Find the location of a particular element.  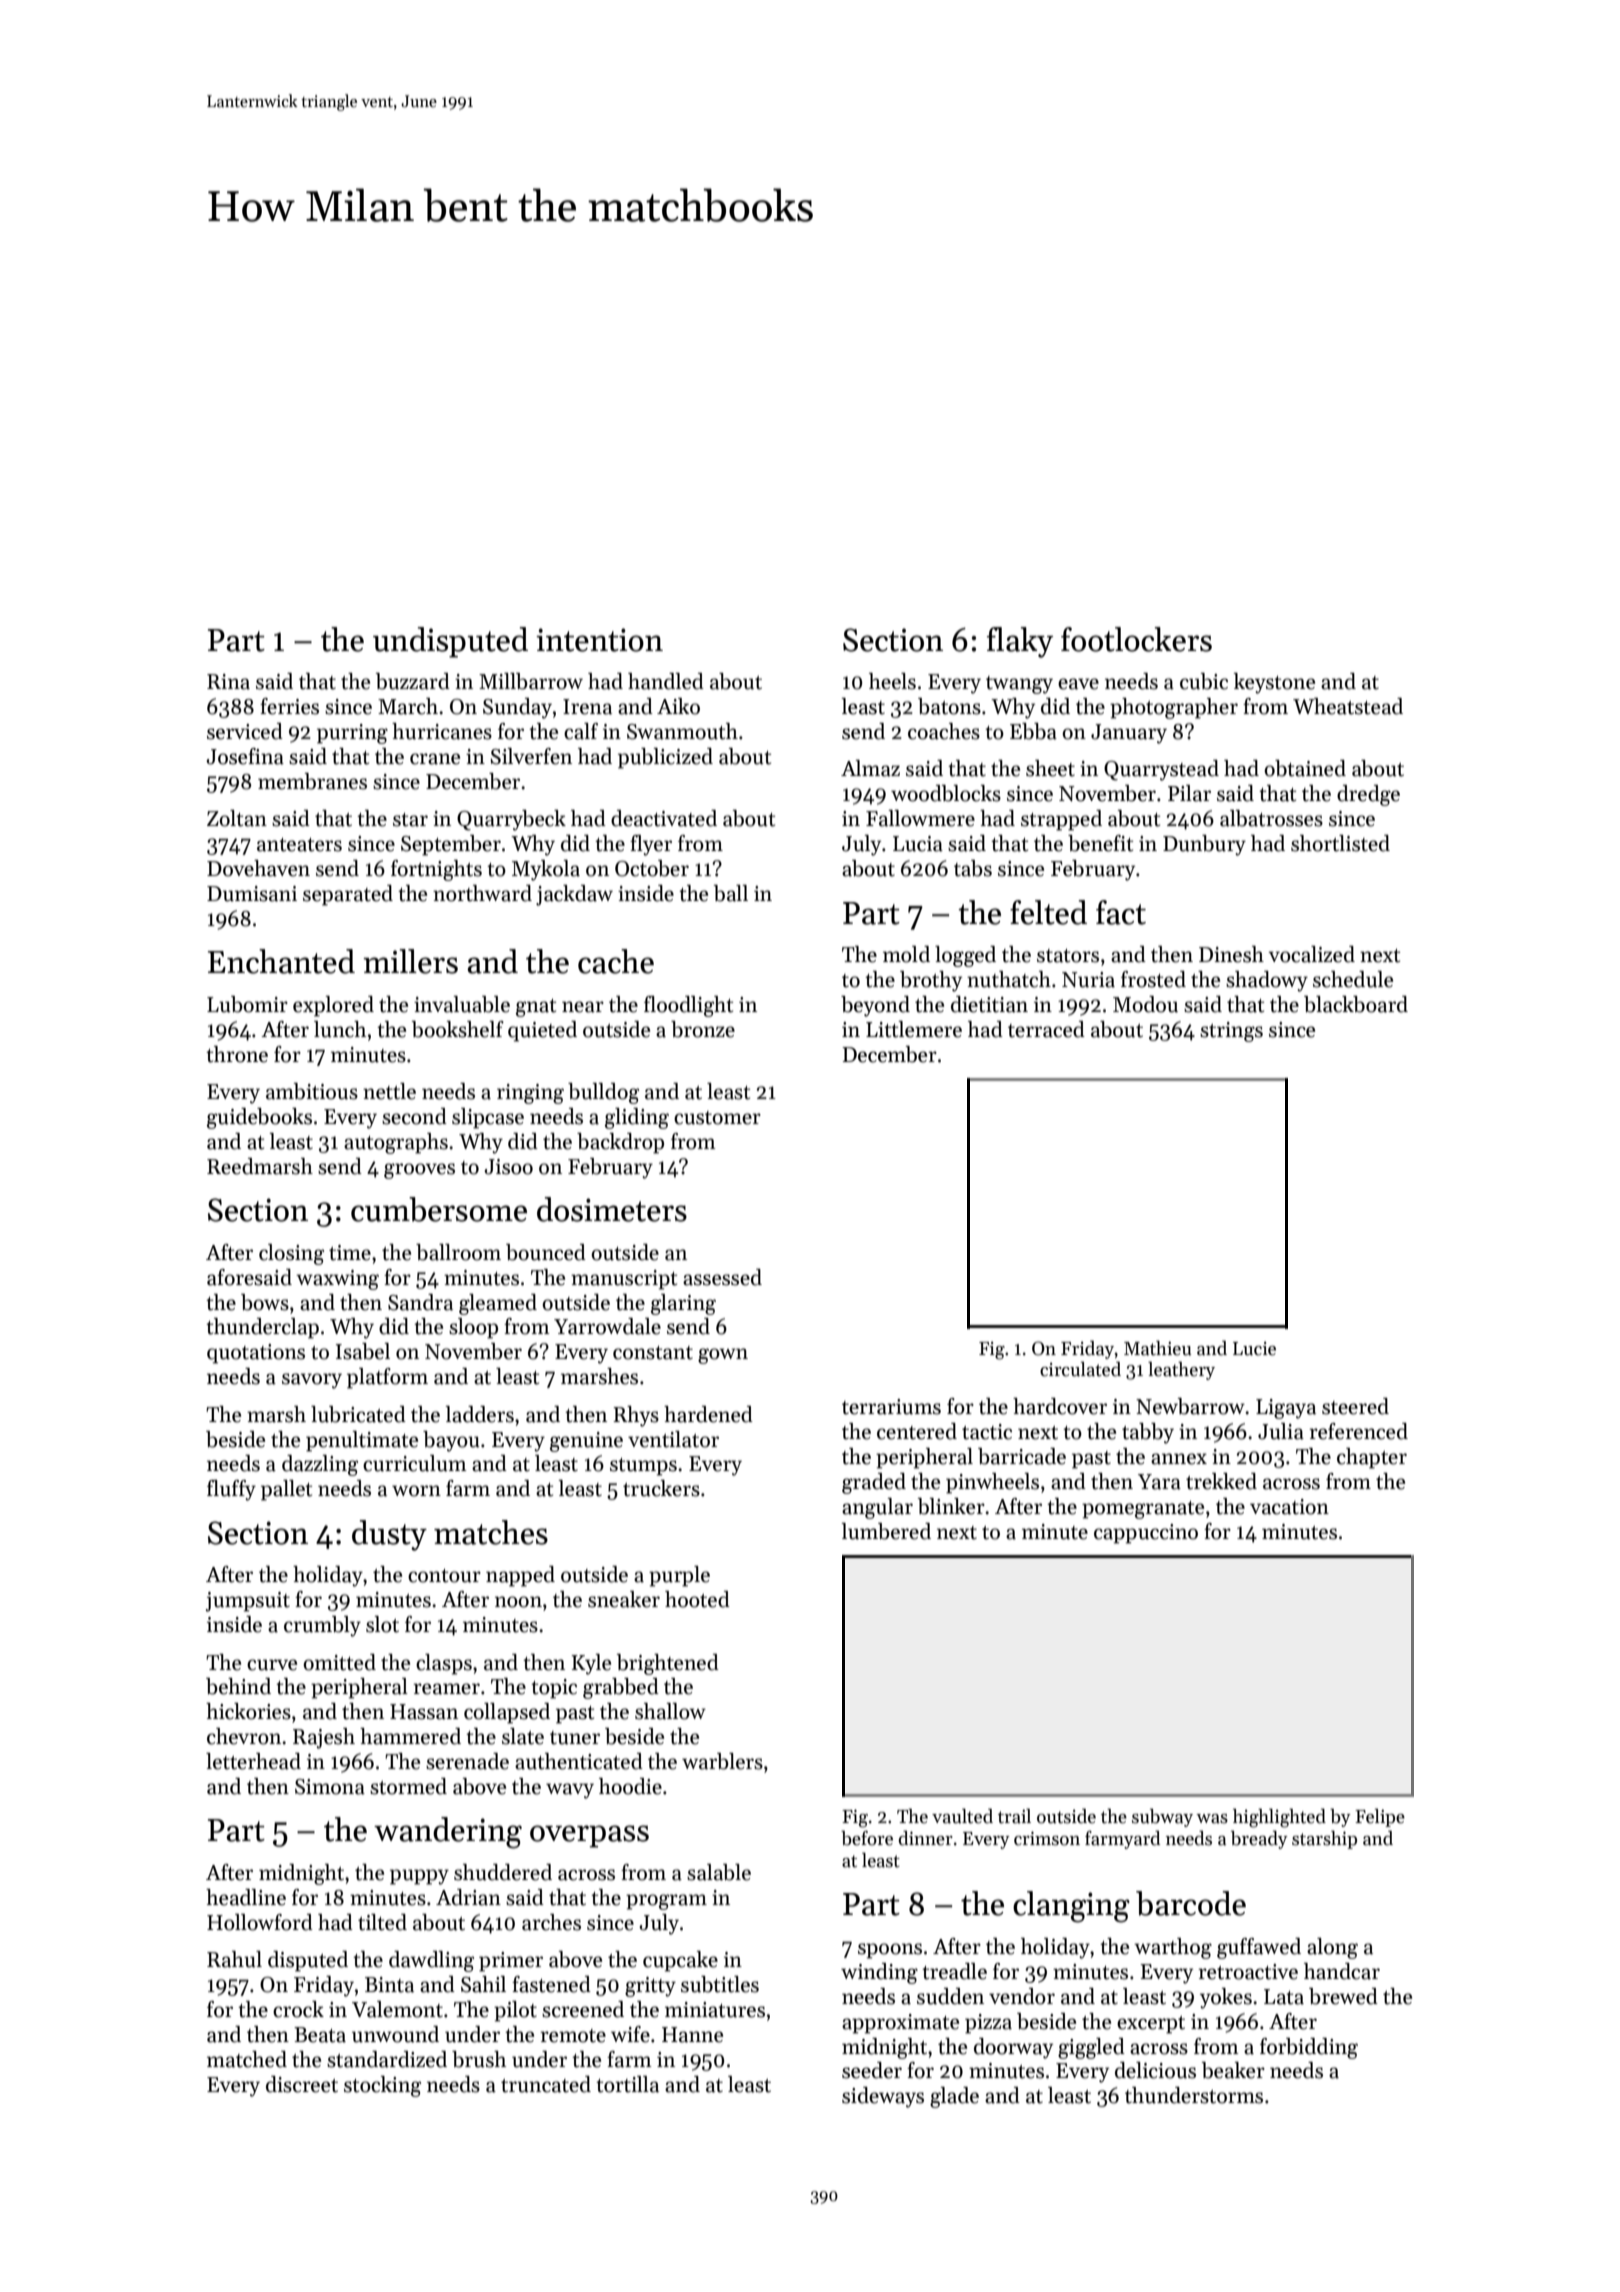

batons is located at coordinates (949, 706).
